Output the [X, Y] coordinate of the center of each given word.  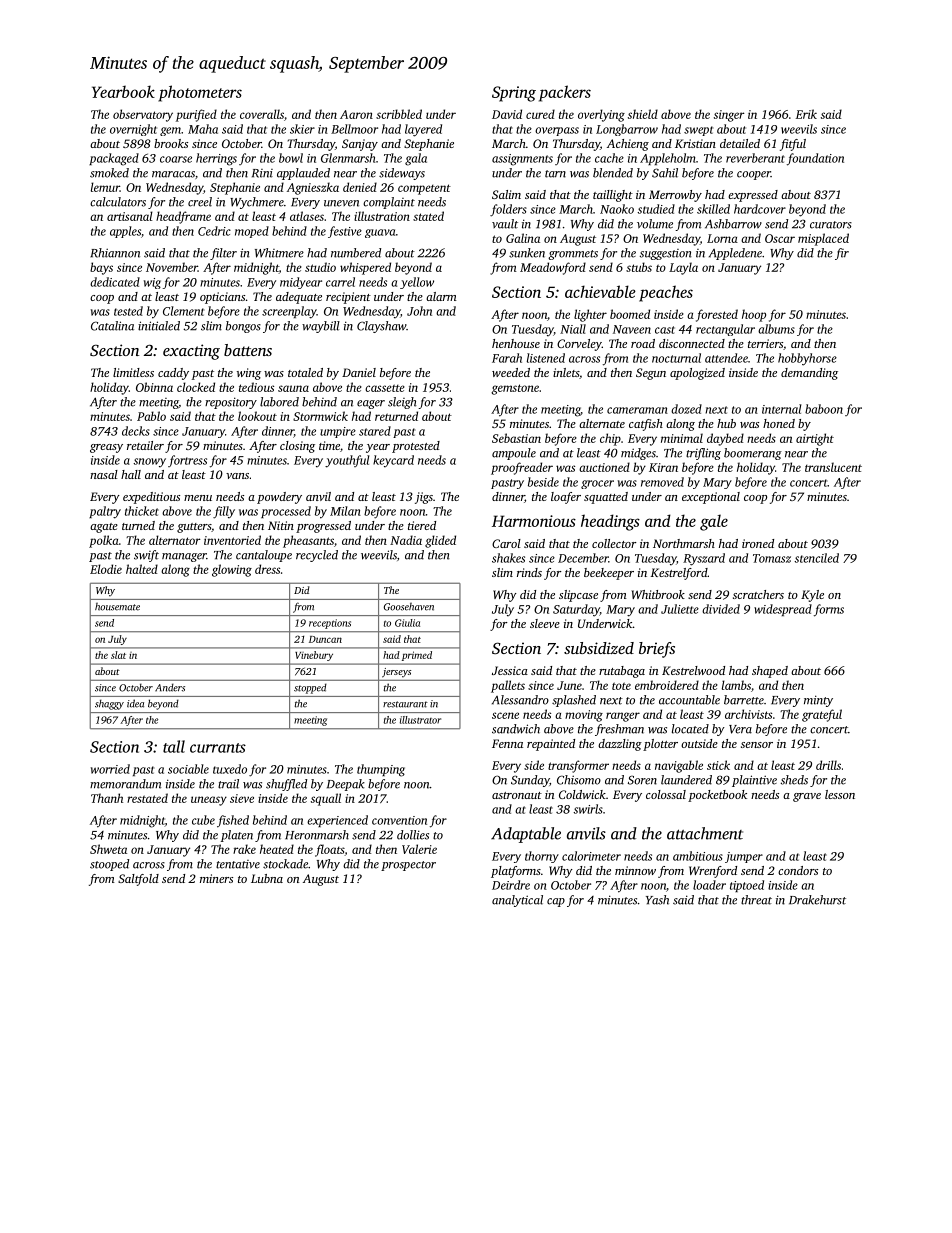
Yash [657, 900]
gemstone [515, 389]
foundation [815, 159]
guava [380, 233]
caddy [173, 374]
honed [779, 423]
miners [216, 878]
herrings [216, 159]
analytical [517, 901]
